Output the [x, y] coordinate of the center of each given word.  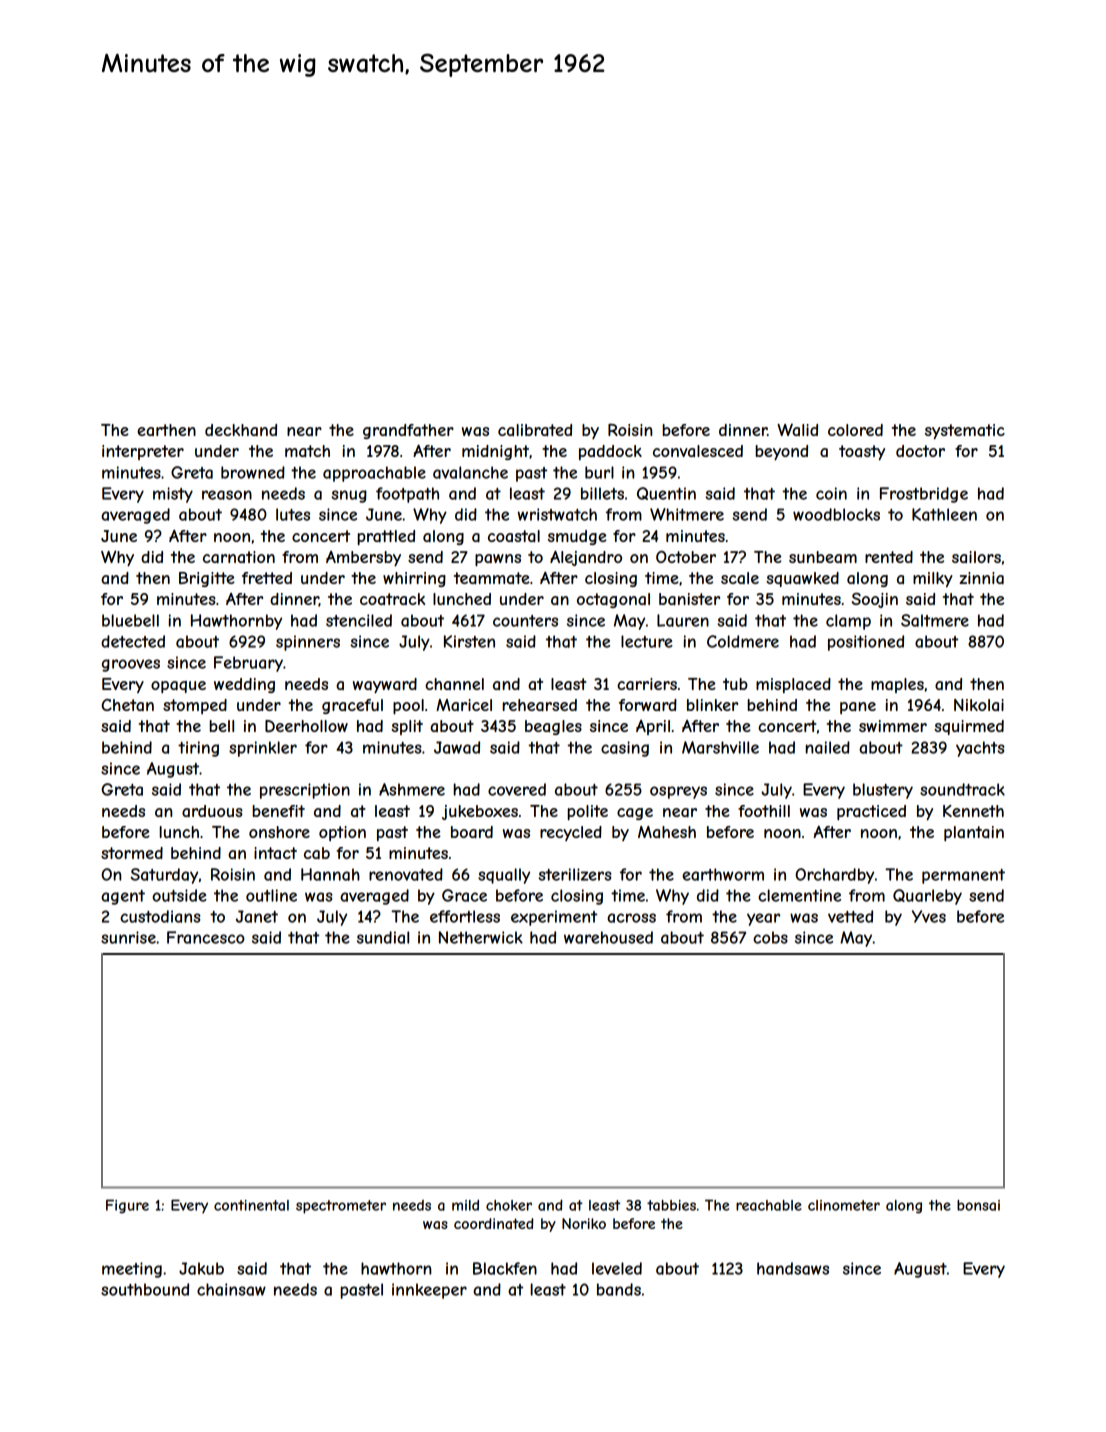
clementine [799, 895]
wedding [244, 685]
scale [740, 578]
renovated [406, 874]
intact [275, 853]
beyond [781, 453]
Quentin [666, 493]
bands [619, 1289]
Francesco [206, 937]
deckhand [241, 430]
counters [525, 621]
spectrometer [341, 1207]
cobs [770, 937]
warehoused [608, 937]
